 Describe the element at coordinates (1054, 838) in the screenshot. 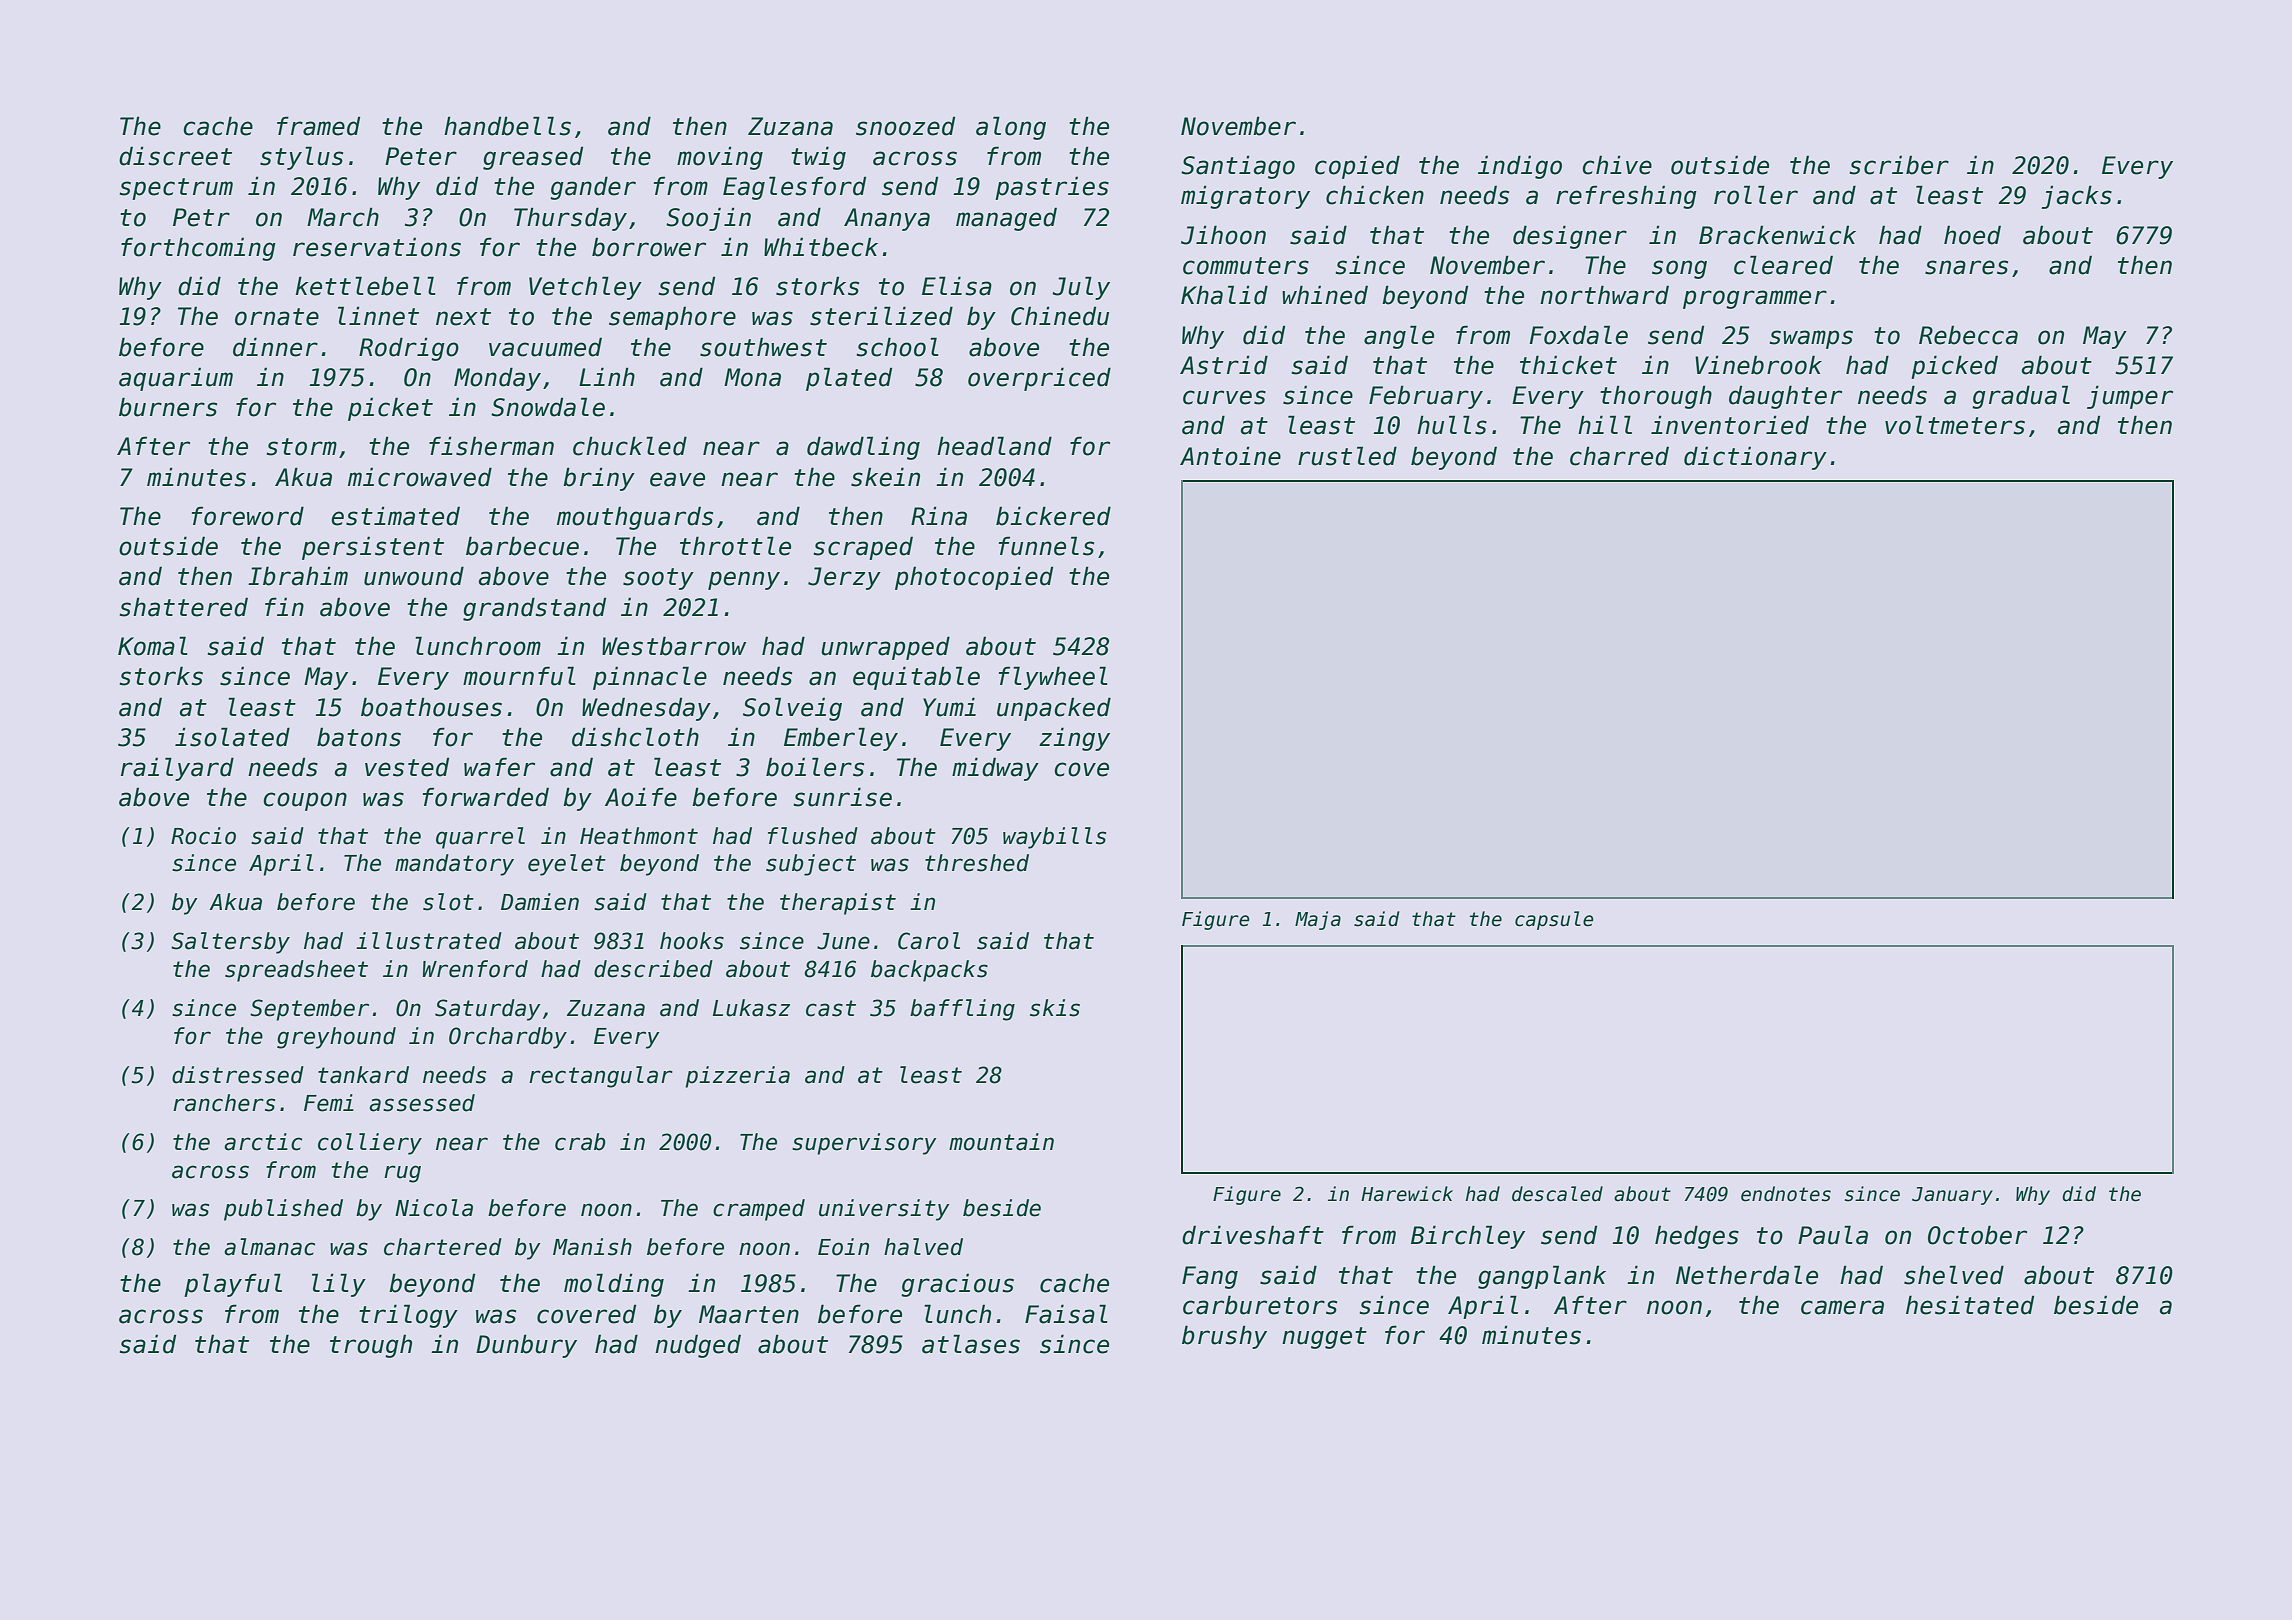

I see `waybills` at that location.
